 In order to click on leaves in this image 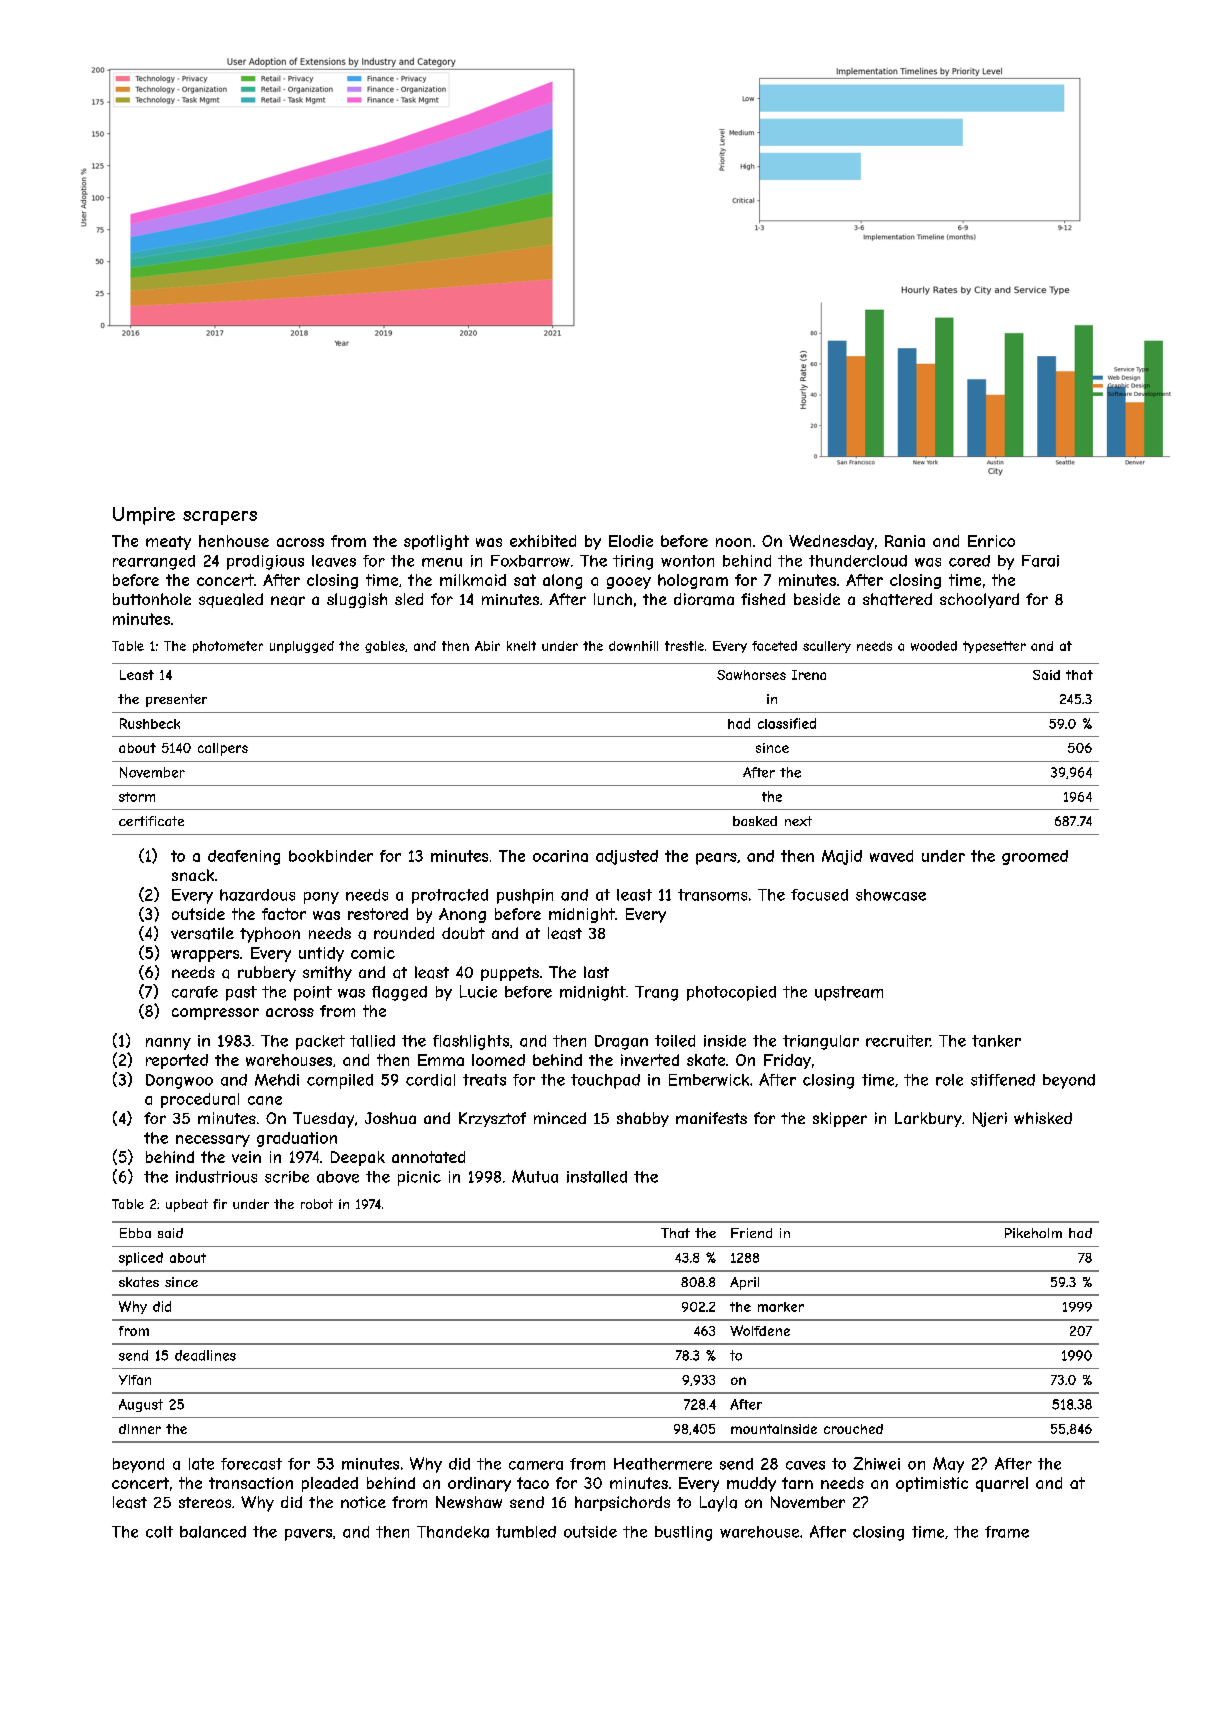, I will do `click(334, 561)`.
